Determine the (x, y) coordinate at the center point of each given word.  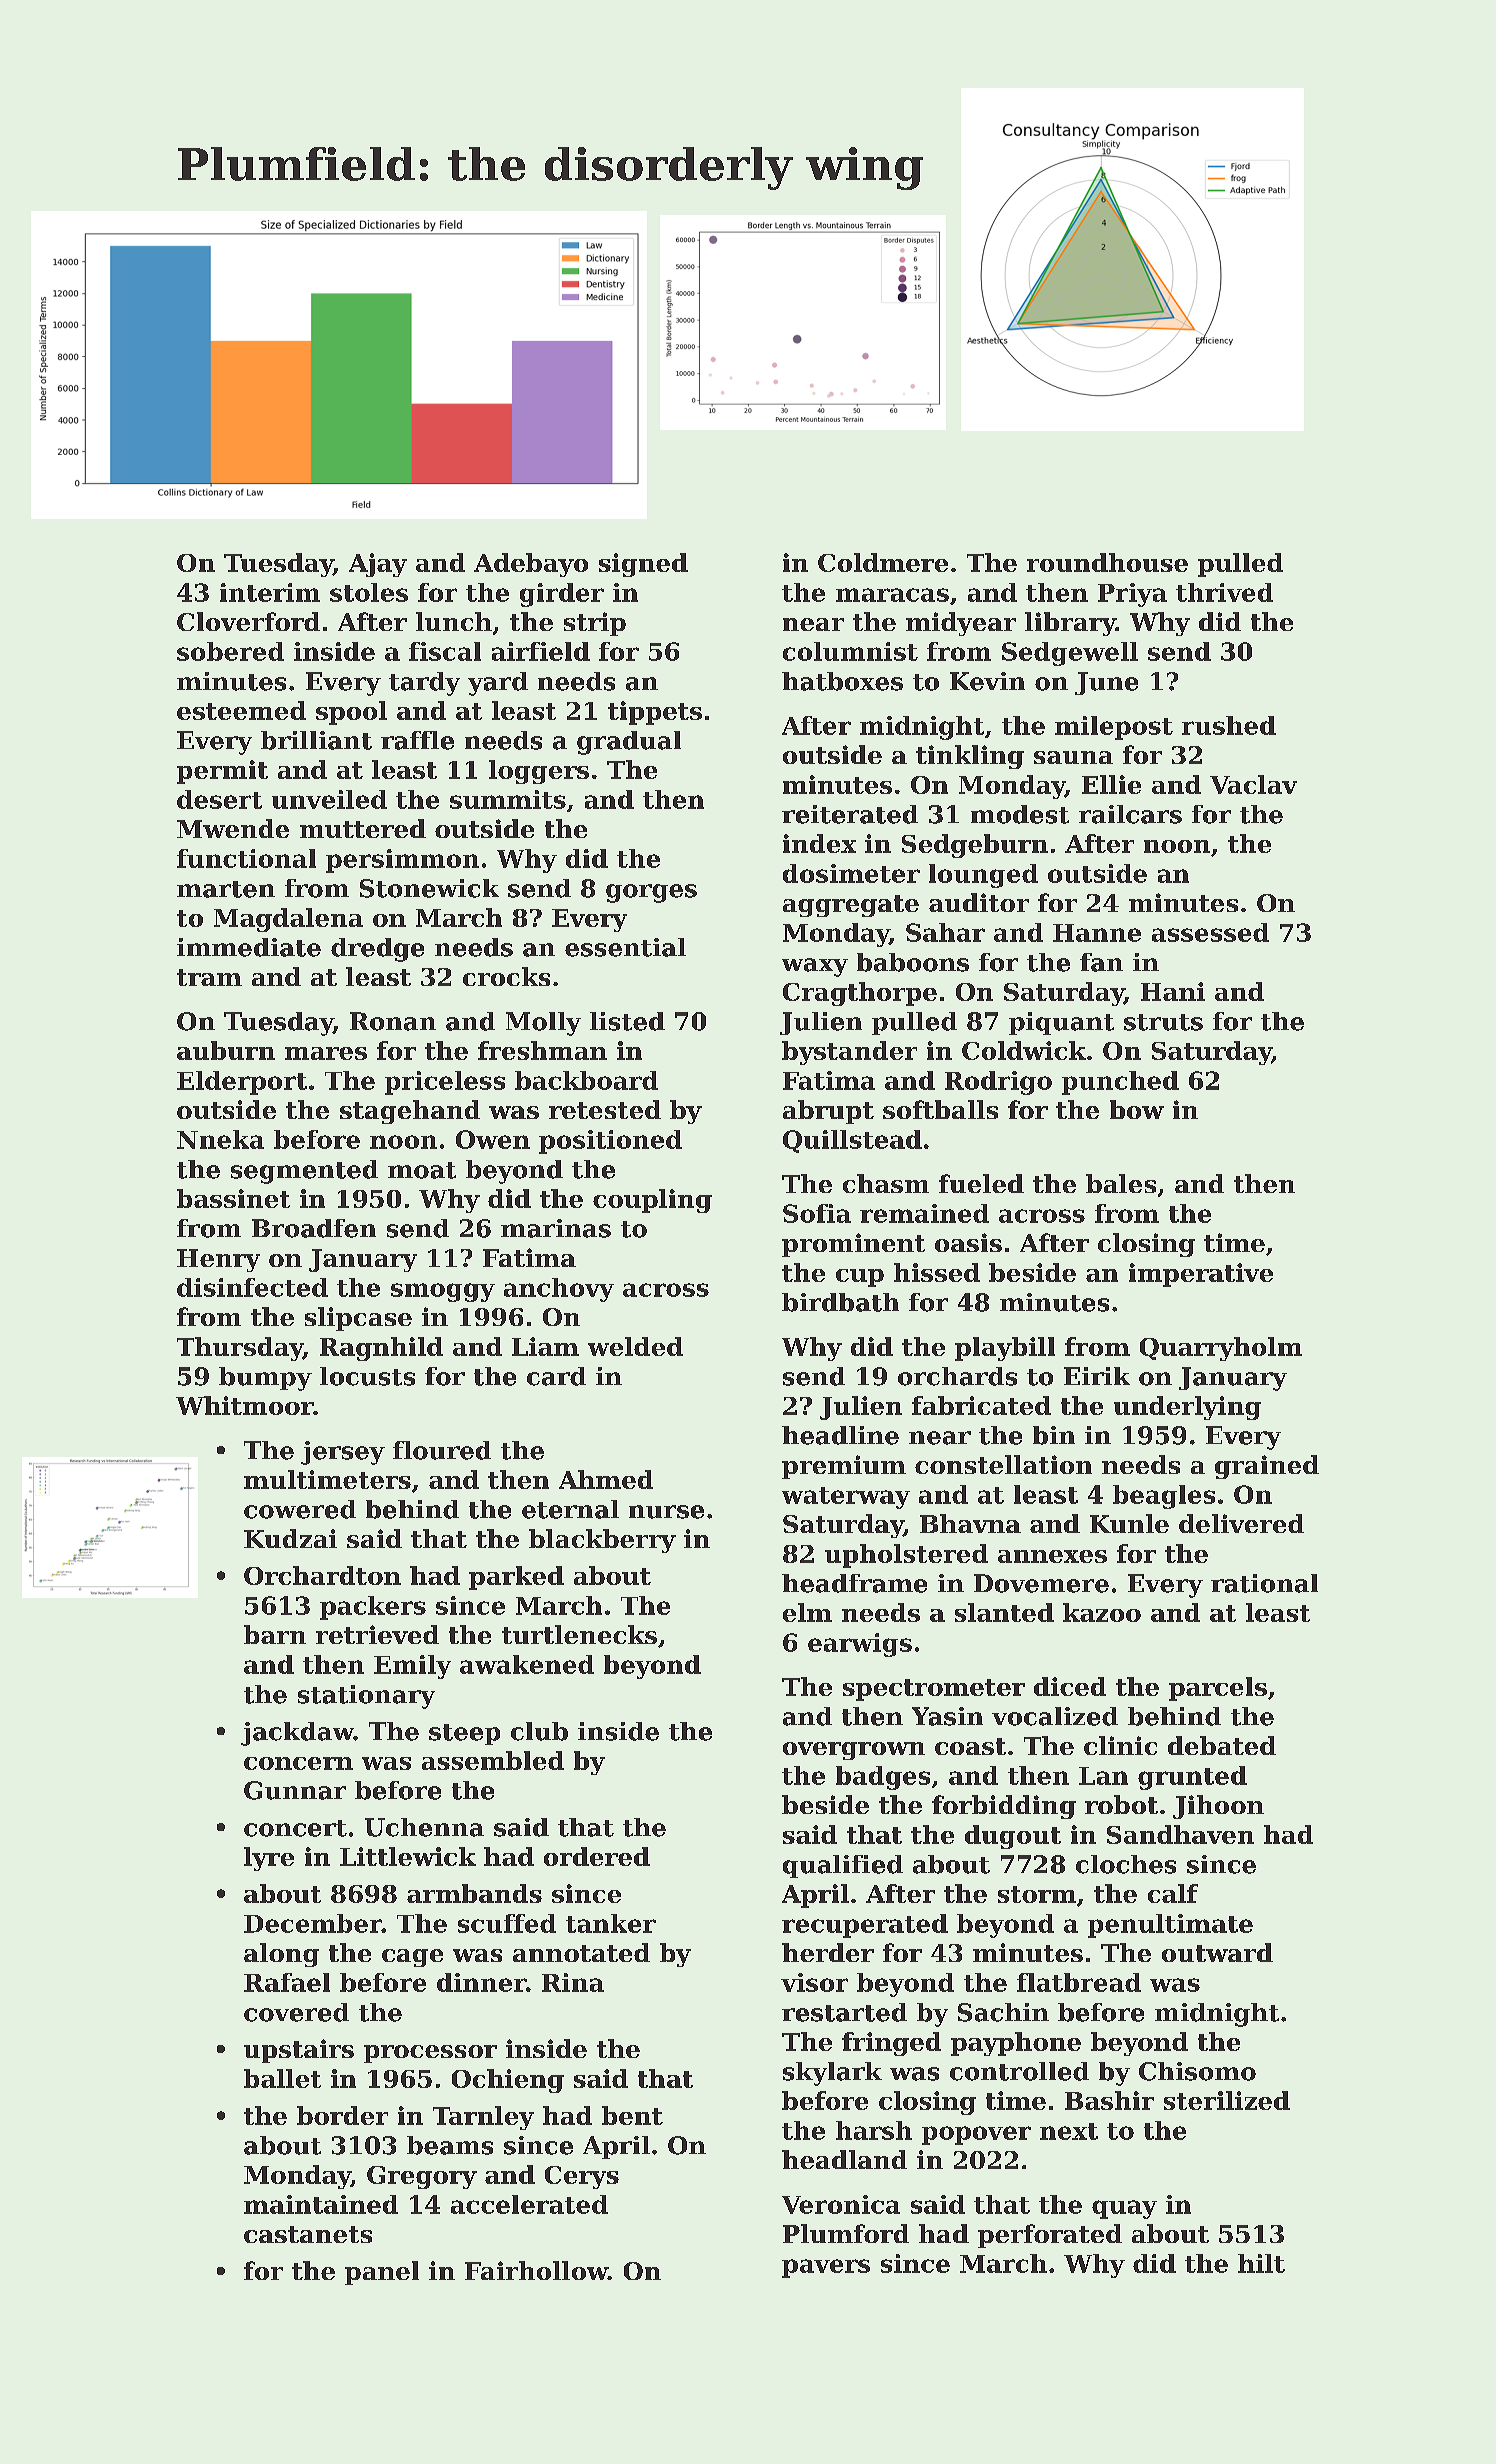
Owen (493, 1139)
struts (1163, 1022)
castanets (308, 2234)
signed (643, 565)
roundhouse (1107, 562)
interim (270, 592)
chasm (886, 1183)
